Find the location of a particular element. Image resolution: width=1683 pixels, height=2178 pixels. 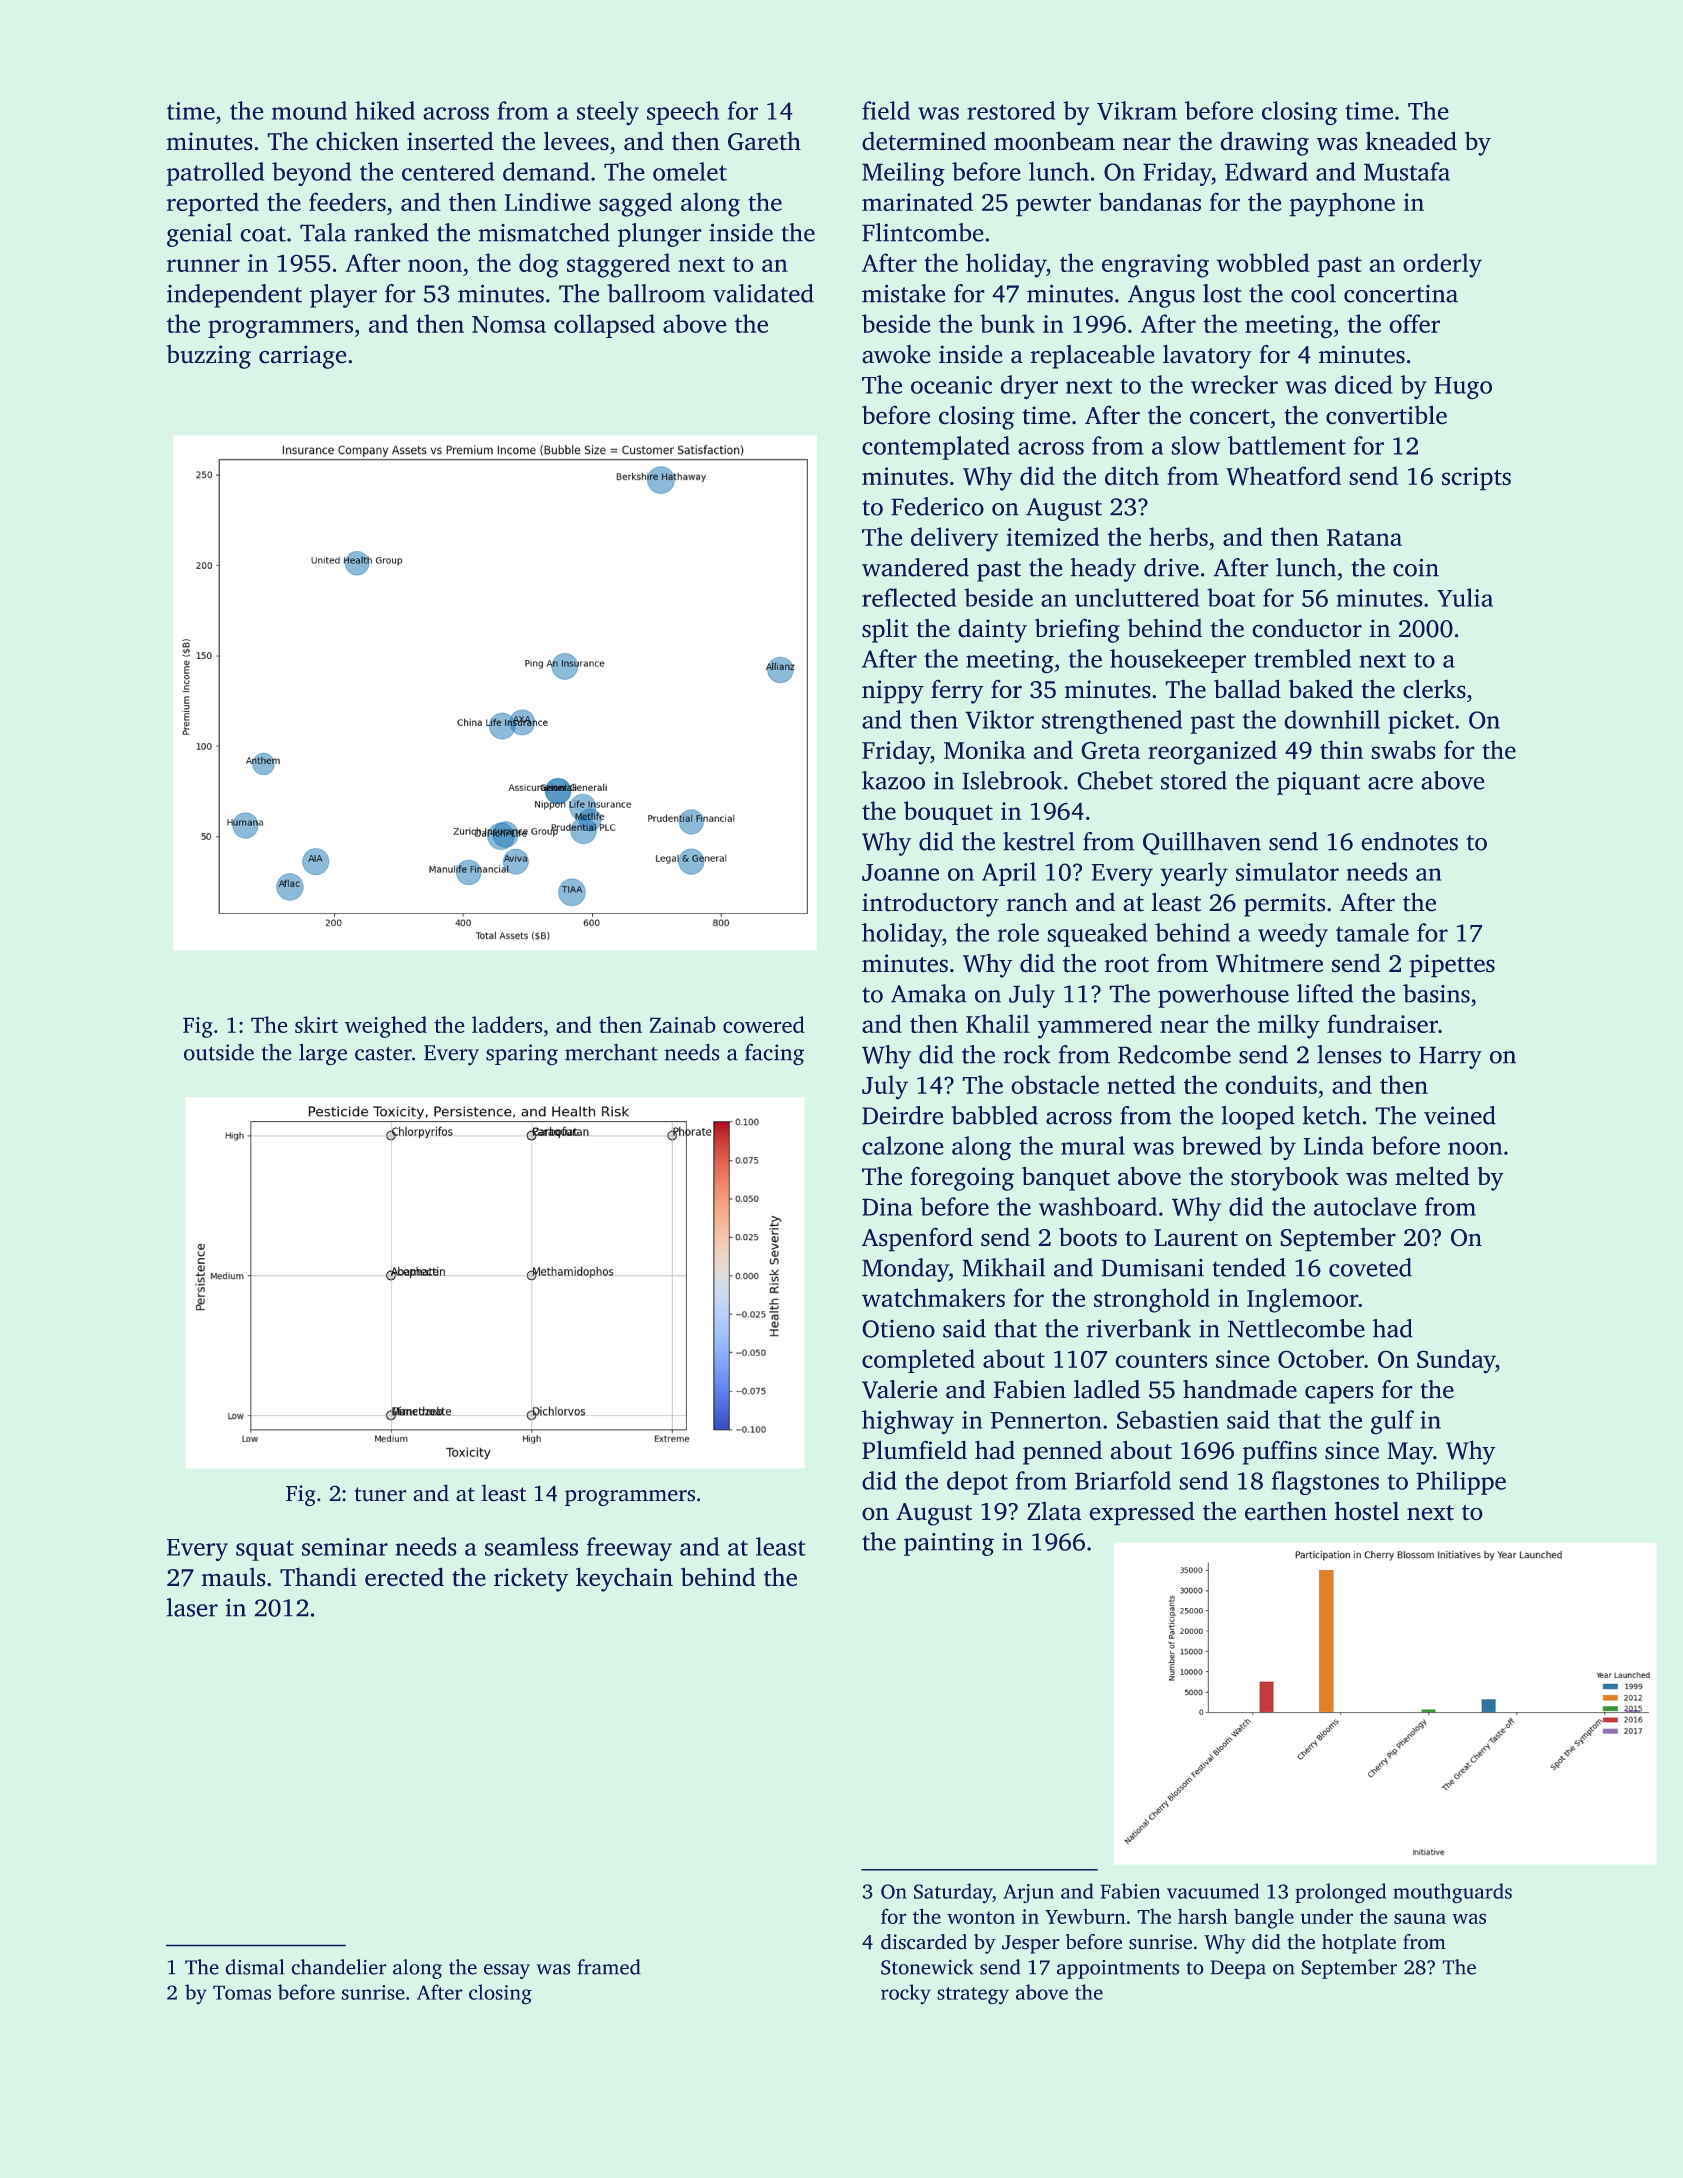

kneaded is located at coordinates (1411, 141).
